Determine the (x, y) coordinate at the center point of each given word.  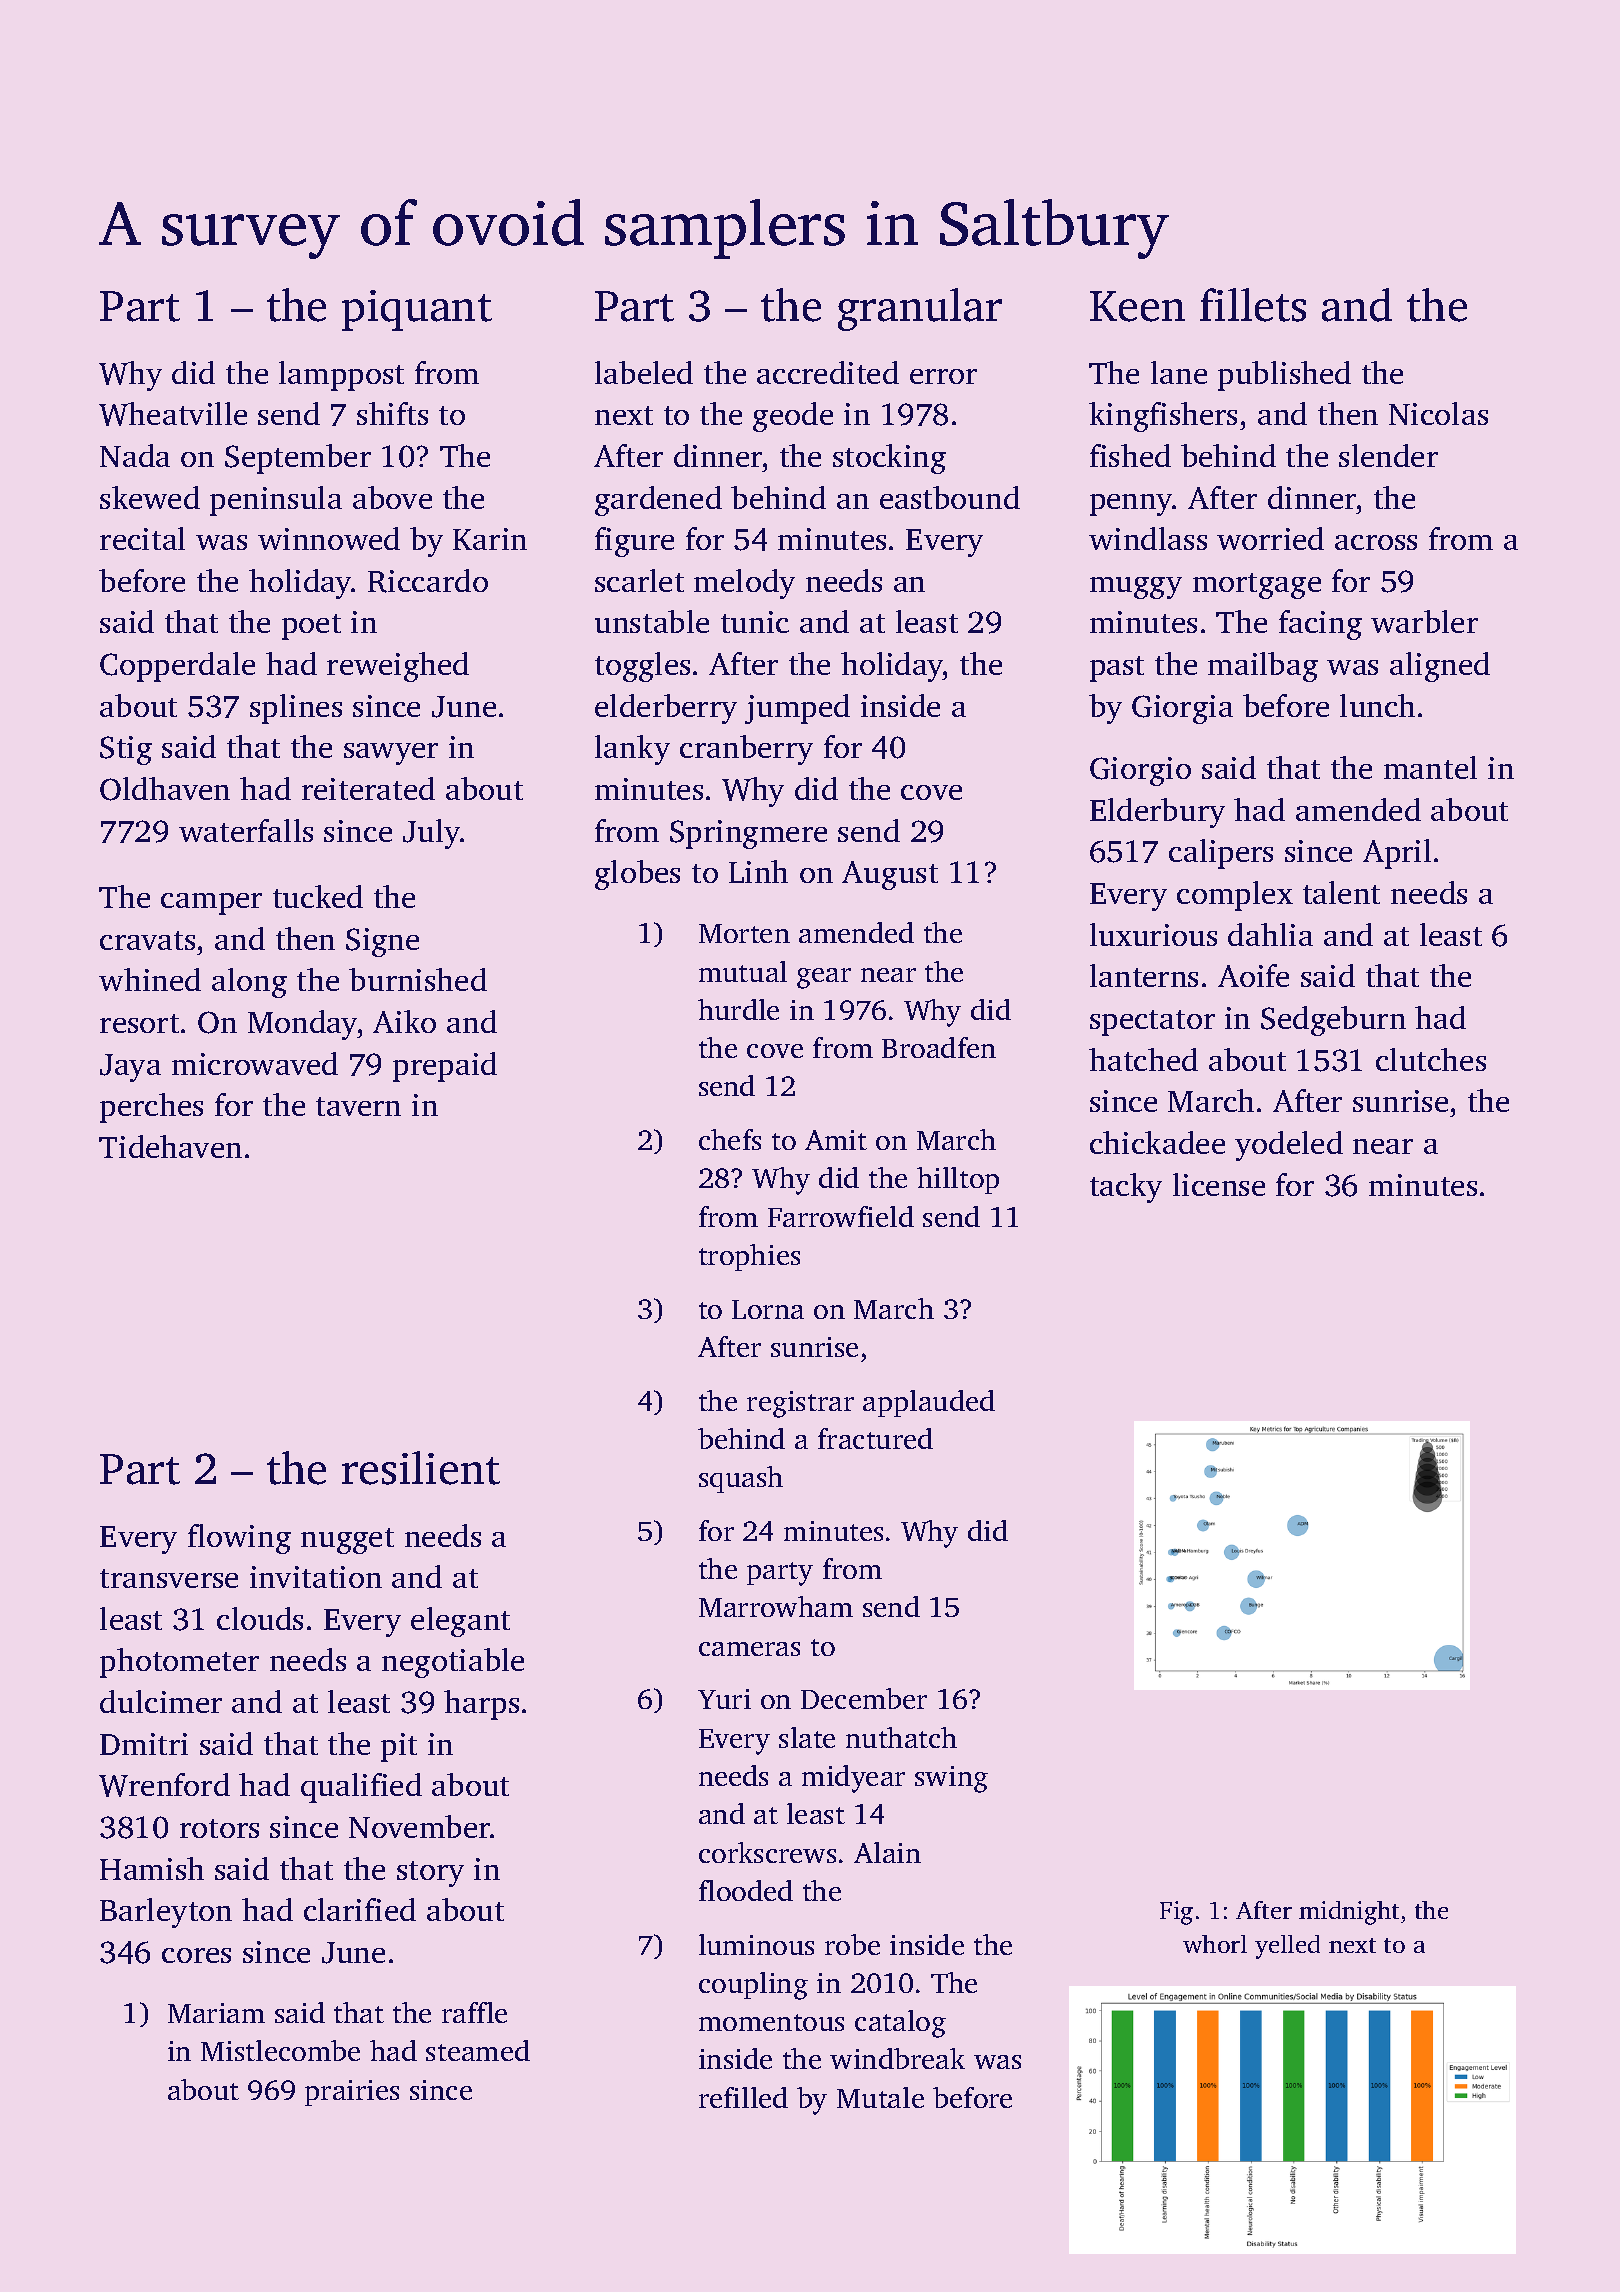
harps (481, 1705)
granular (920, 309)
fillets (1253, 305)
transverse (169, 1578)
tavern (358, 1106)
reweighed (398, 667)
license (1219, 1184)
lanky (632, 750)
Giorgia (1182, 709)
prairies (352, 2093)
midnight (1349, 1913)
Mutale (880, 2097)
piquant (417, 310)
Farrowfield (841, 1216)
